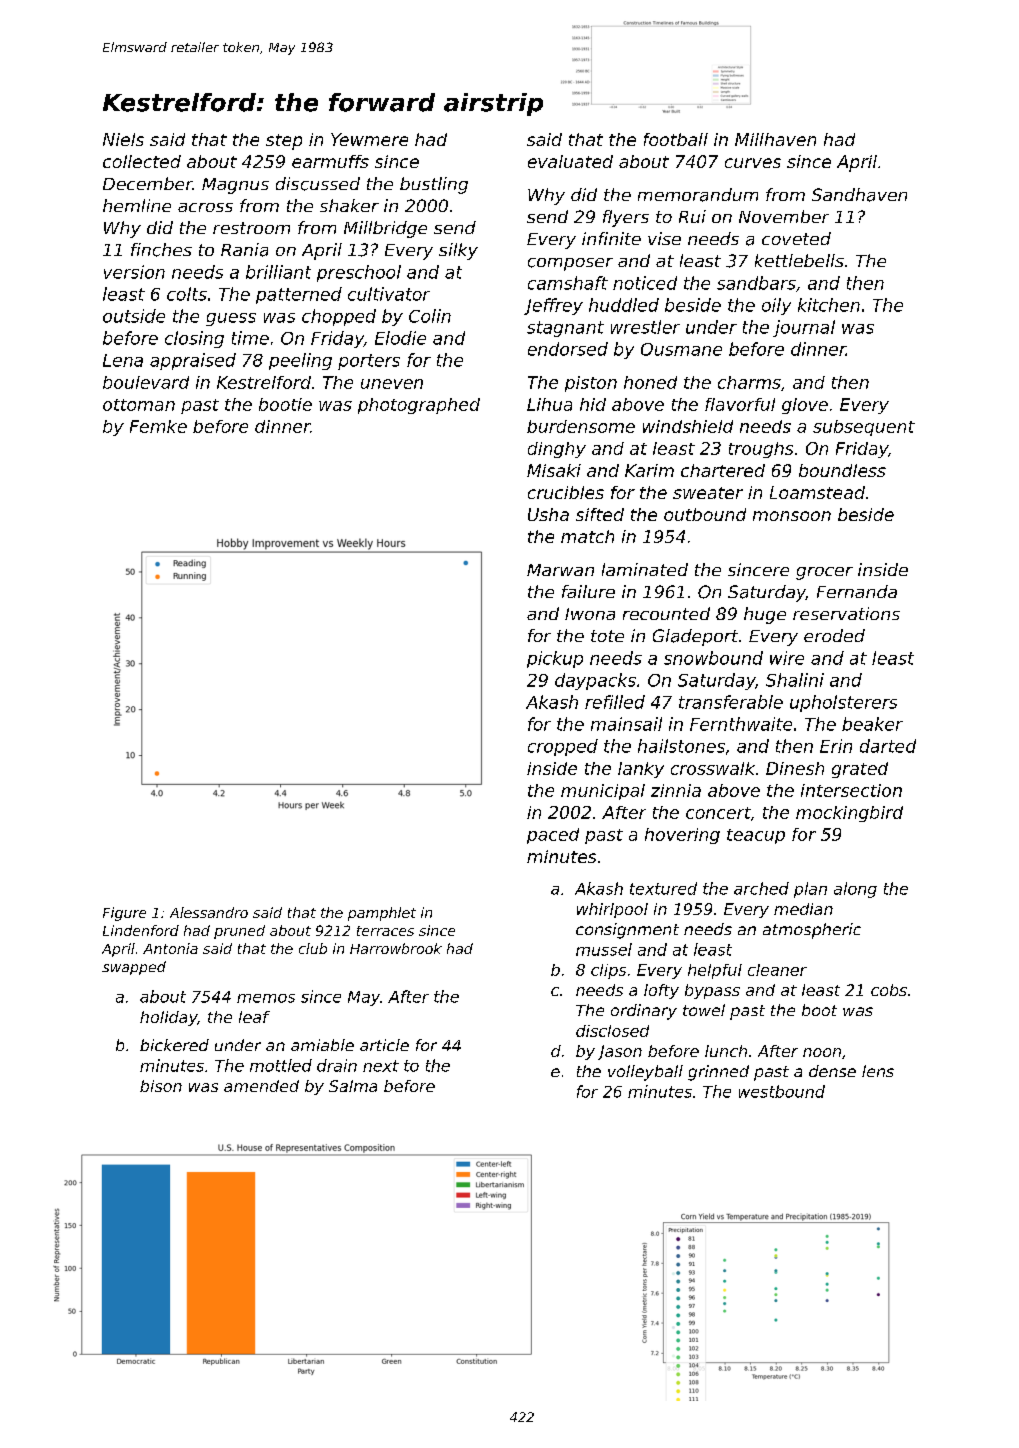 This image has height=1448, width=1019. I want to click on Yewmere, so click(369, 139).
